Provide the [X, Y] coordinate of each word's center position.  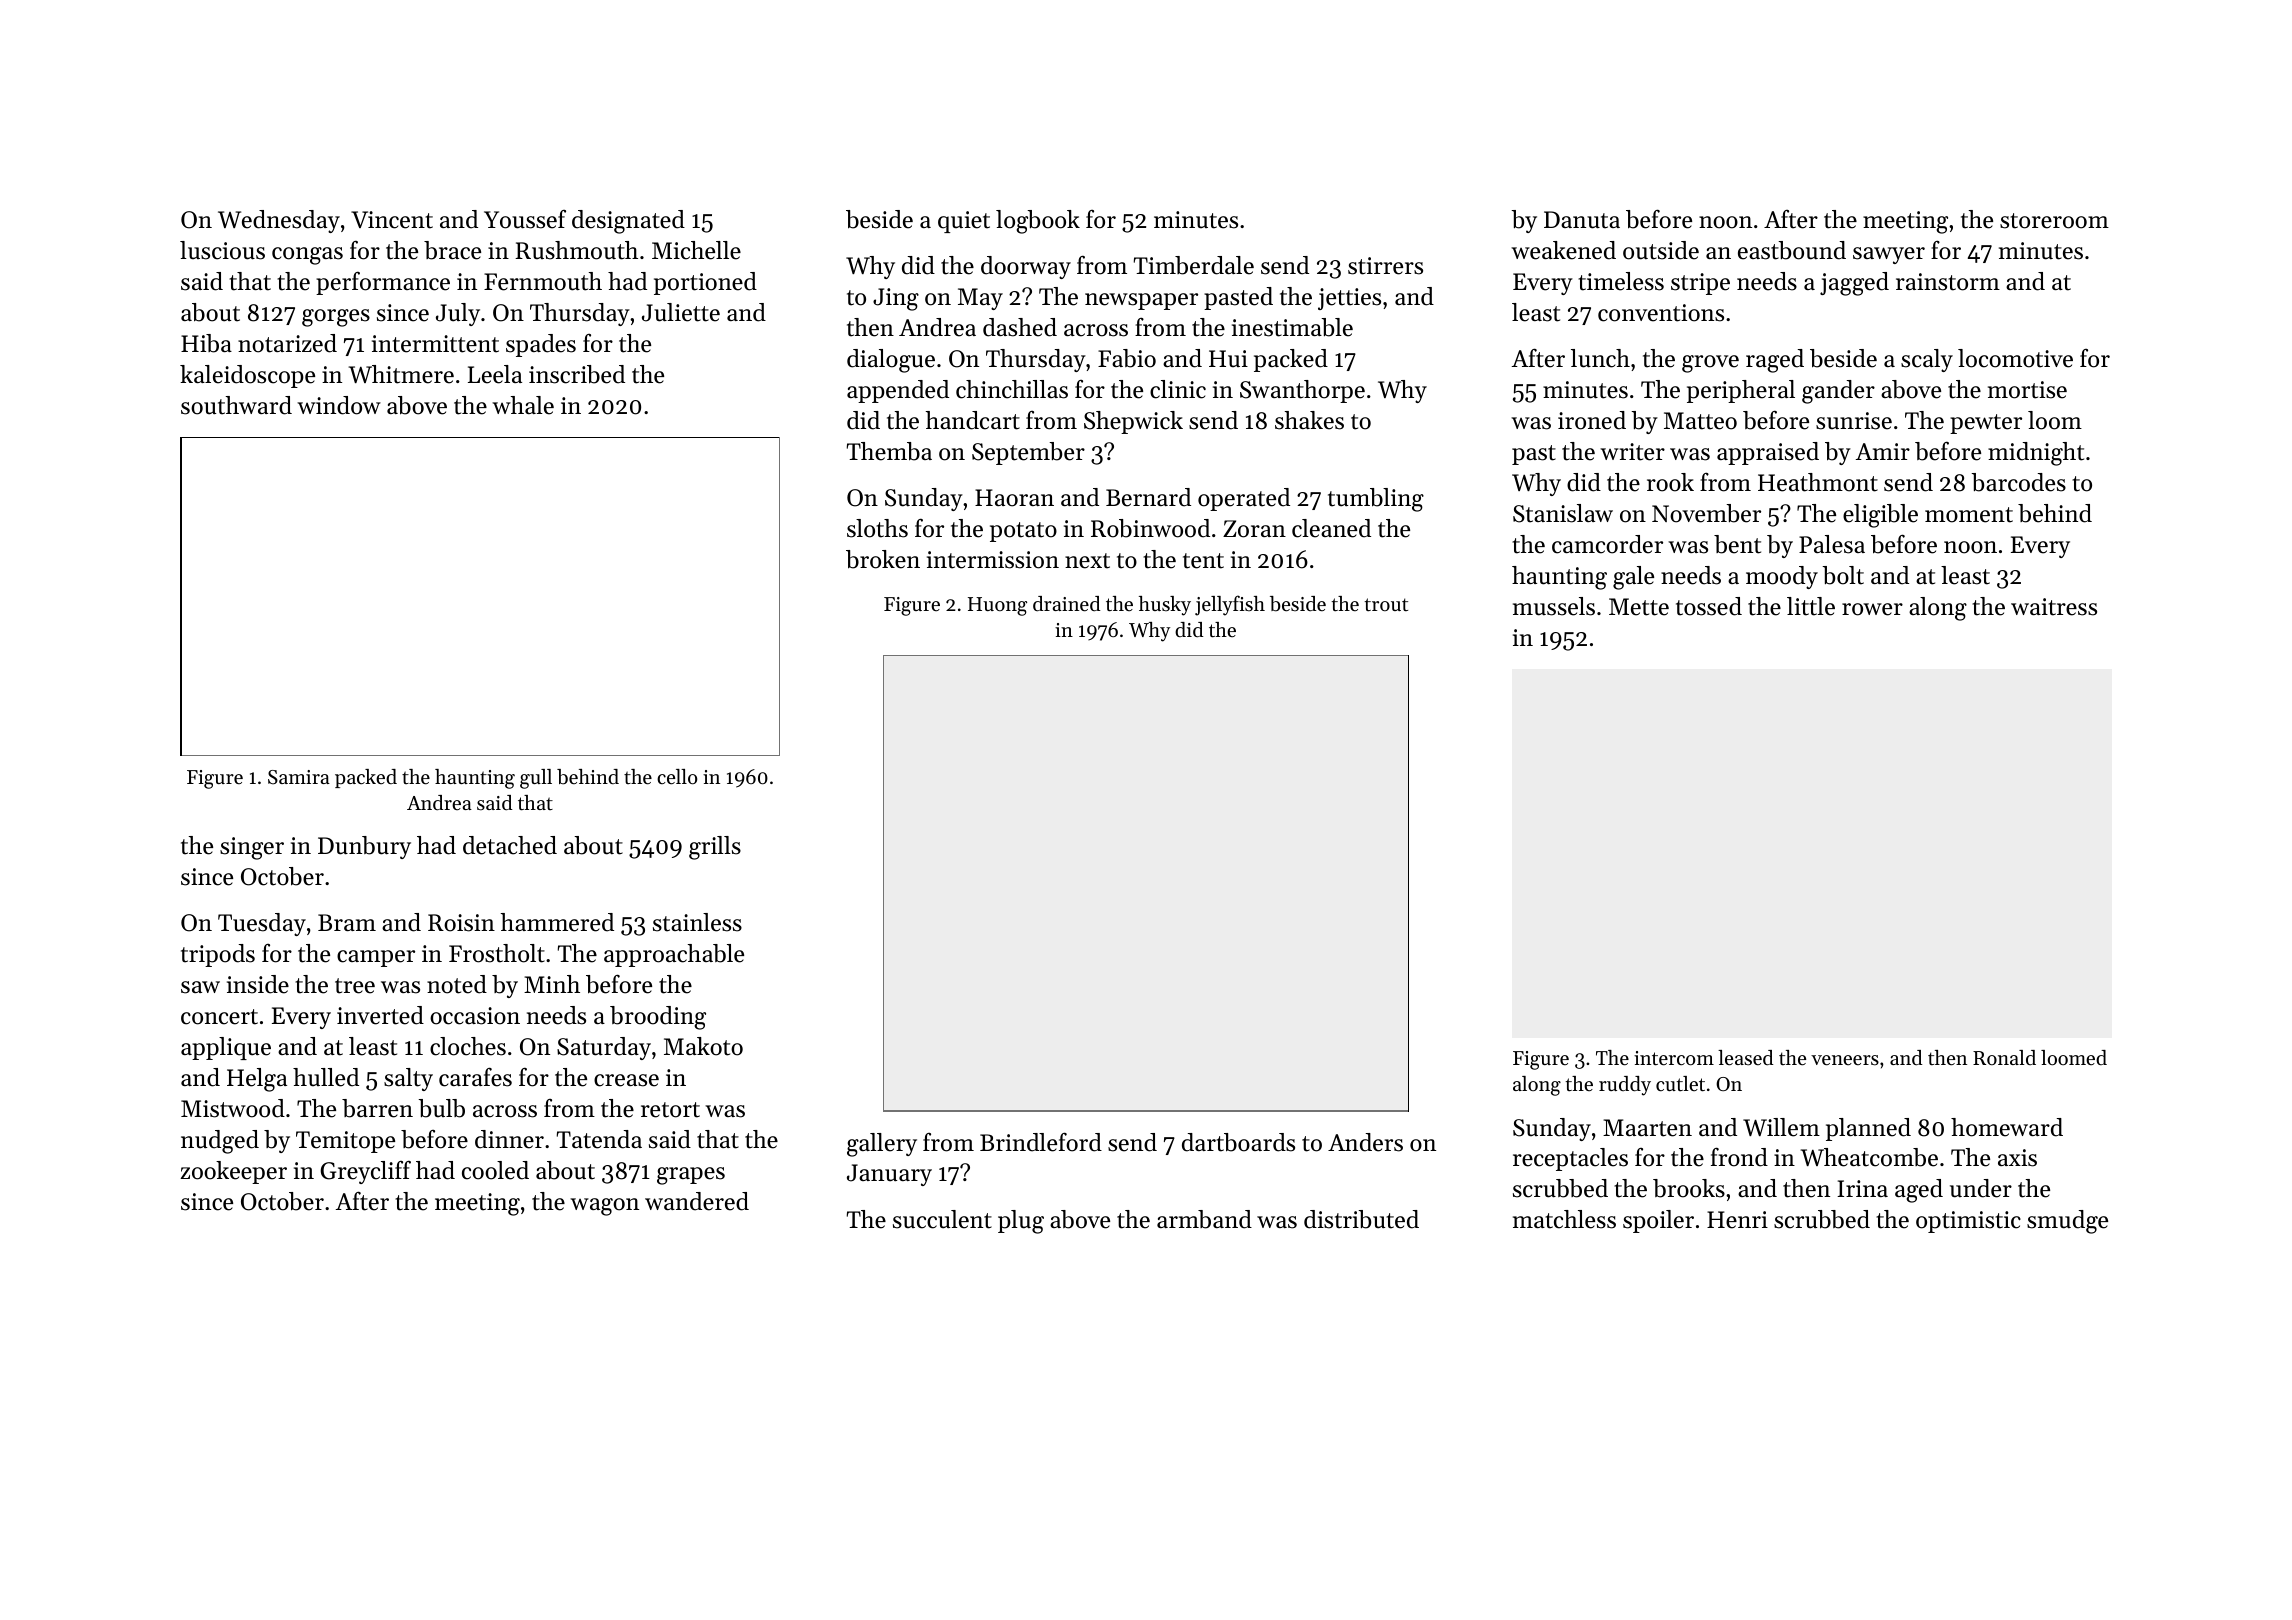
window [339, 405]
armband [1204, 1219]
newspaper [1141, 301]
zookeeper [234, 1172]
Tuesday [262, 924]
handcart [973, 420]
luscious [222, 250]
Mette [1639, 607]
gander [1838, 392]
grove [1710, 364]
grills [715, 848]
